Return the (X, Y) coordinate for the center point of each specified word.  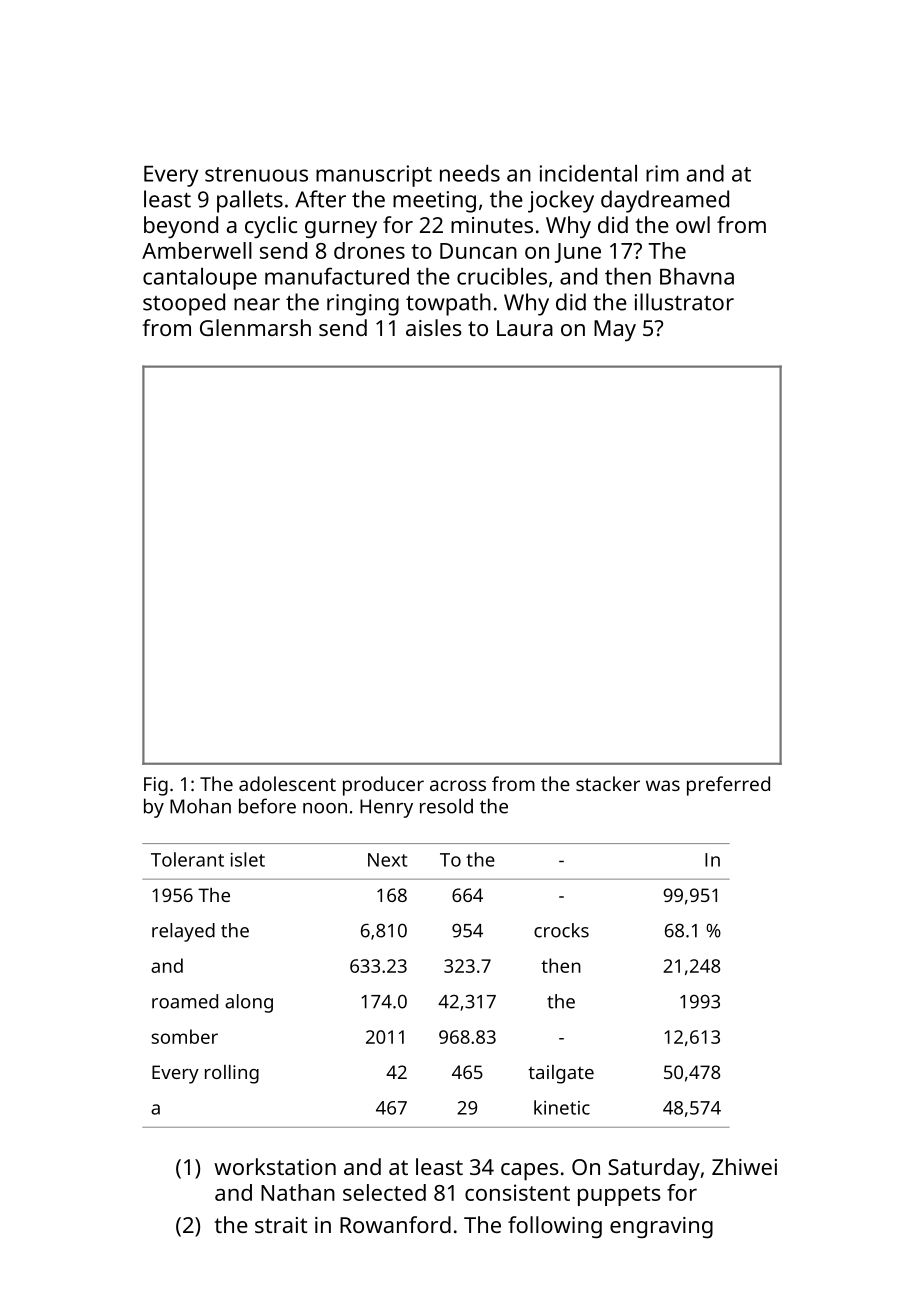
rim (662, 173)
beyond (181, 227)
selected (384, 1192)
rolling (232, 1074)
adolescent (287, 783)
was (663, 785)
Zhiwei (744, 1166)
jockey (561, 201)
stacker (608, 783)
